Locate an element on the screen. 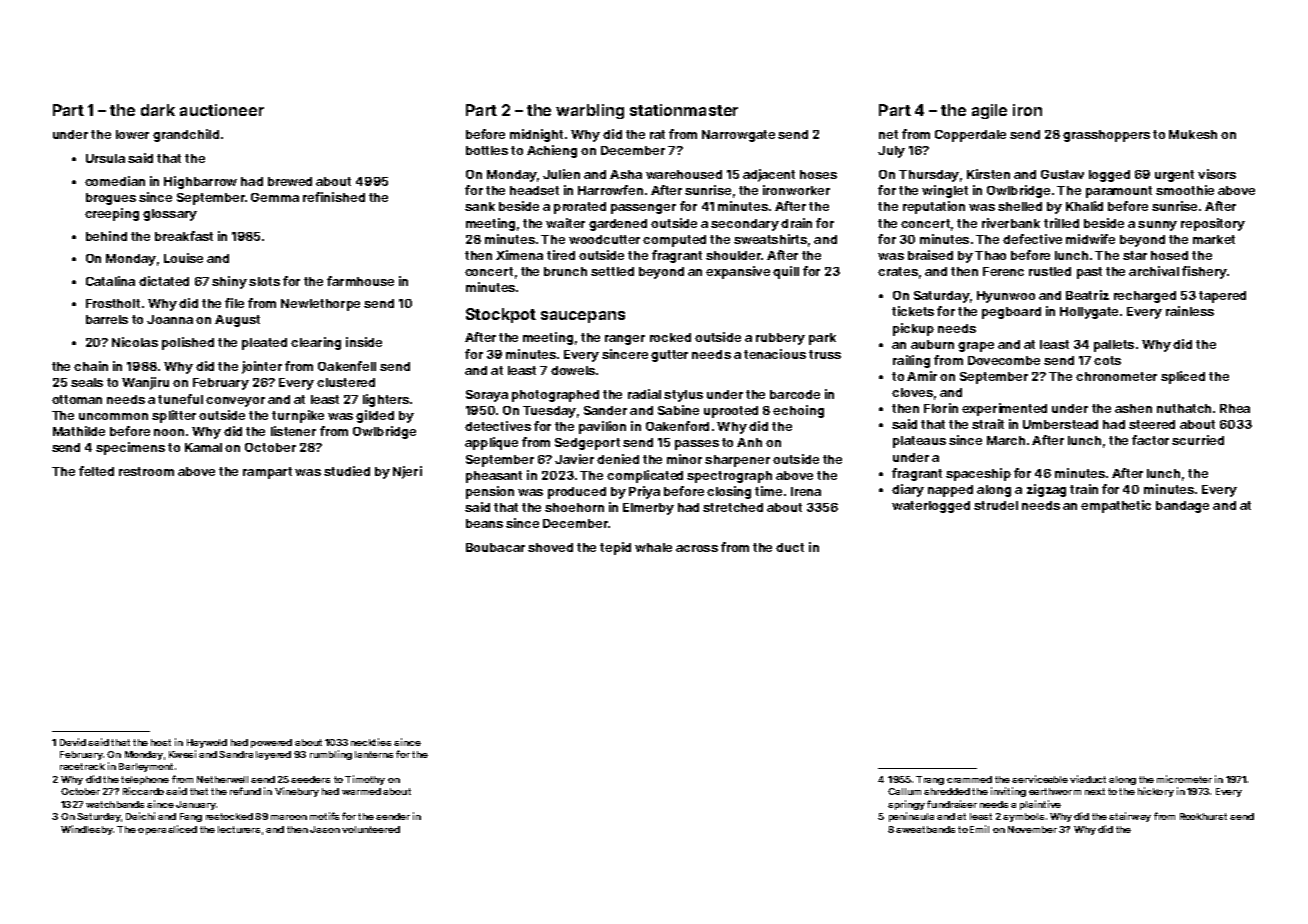 The width and height of the screenshot is (1308, 924). January is located at coordinates (196, 805).
